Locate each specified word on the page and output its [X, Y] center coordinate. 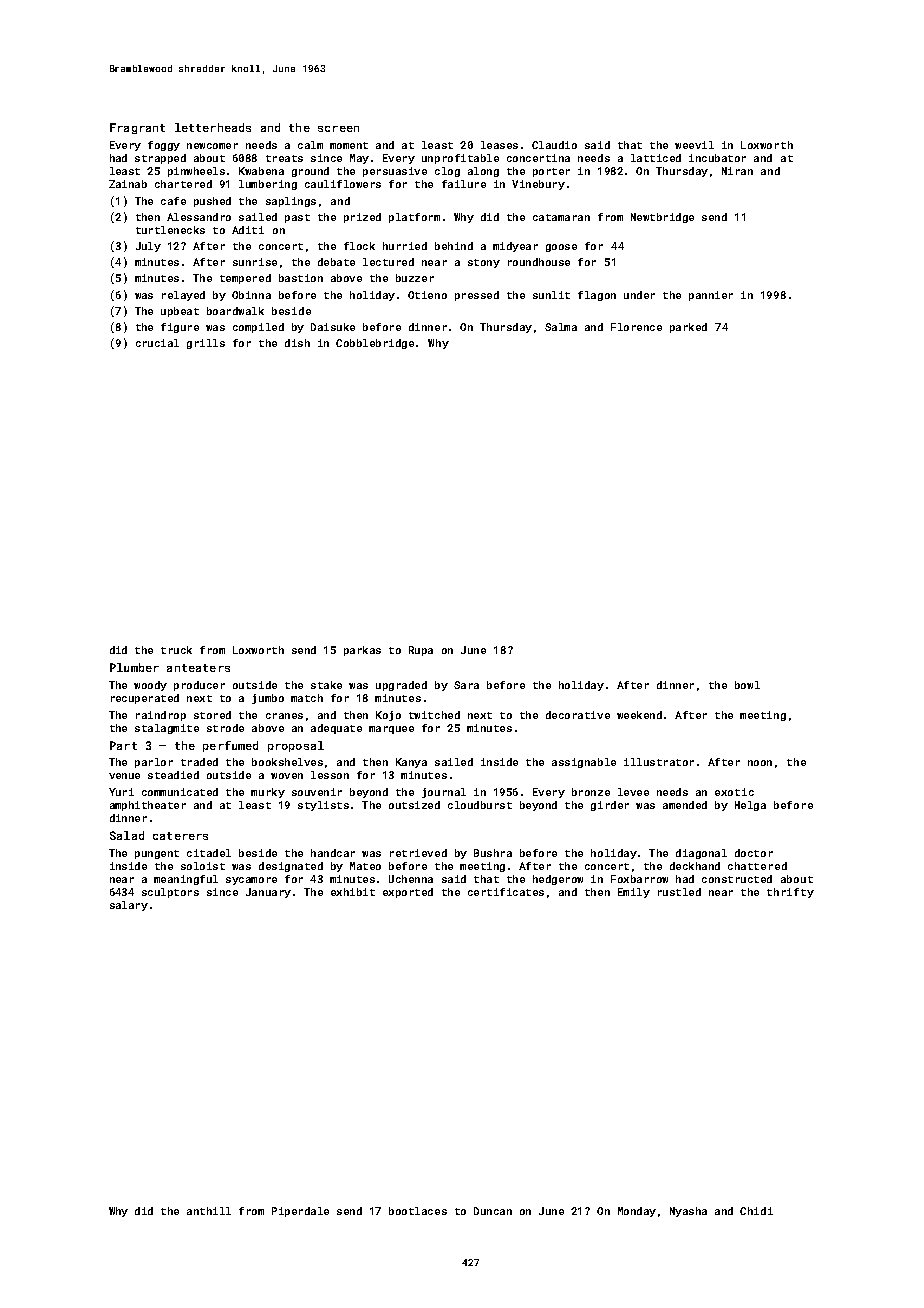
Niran [737, 171]
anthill [209, 1211]
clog [447, 172]
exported [408, 893]
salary [129, 906]
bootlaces [418, 1211]
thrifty [790, 893]
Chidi [756, 1211]
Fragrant [137, 128]
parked [688, 328]
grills [206, 344]
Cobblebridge [375, 344]
